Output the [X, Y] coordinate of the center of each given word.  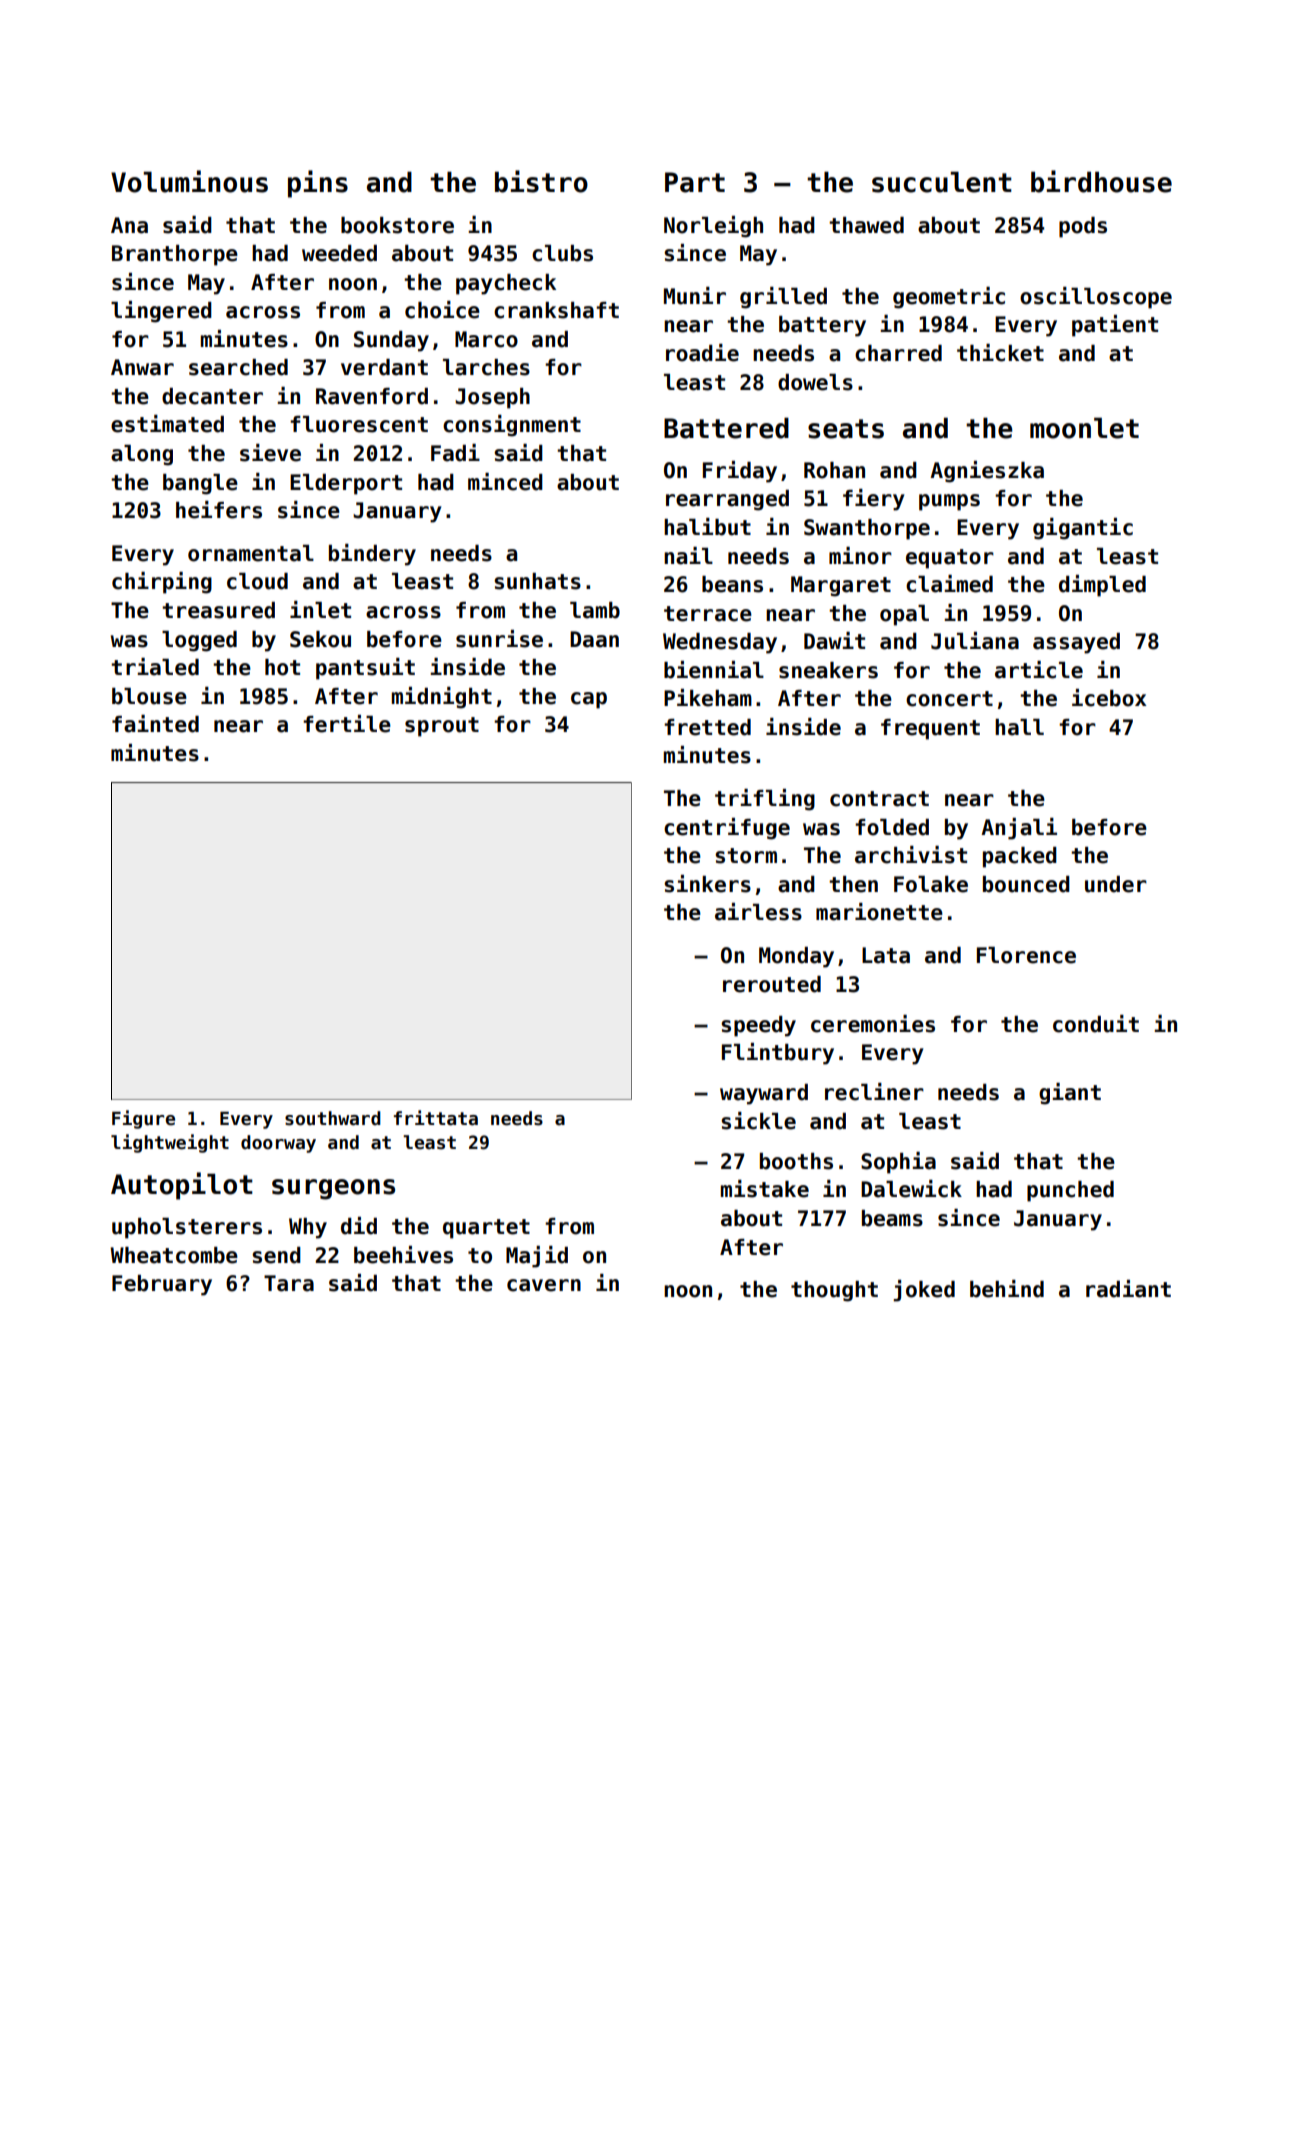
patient [1115, 326]
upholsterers [187, 1228]
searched [238, 367]
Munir [695, 296]
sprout [442, 727]
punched [1070, 1191]
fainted [155, 724]
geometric [949, 298]
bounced [1026, 884]
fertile [347, 724]
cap [589, 700]
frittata [436, 1118]
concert [949, 699]
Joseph [492, 398]
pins [318, 184]
